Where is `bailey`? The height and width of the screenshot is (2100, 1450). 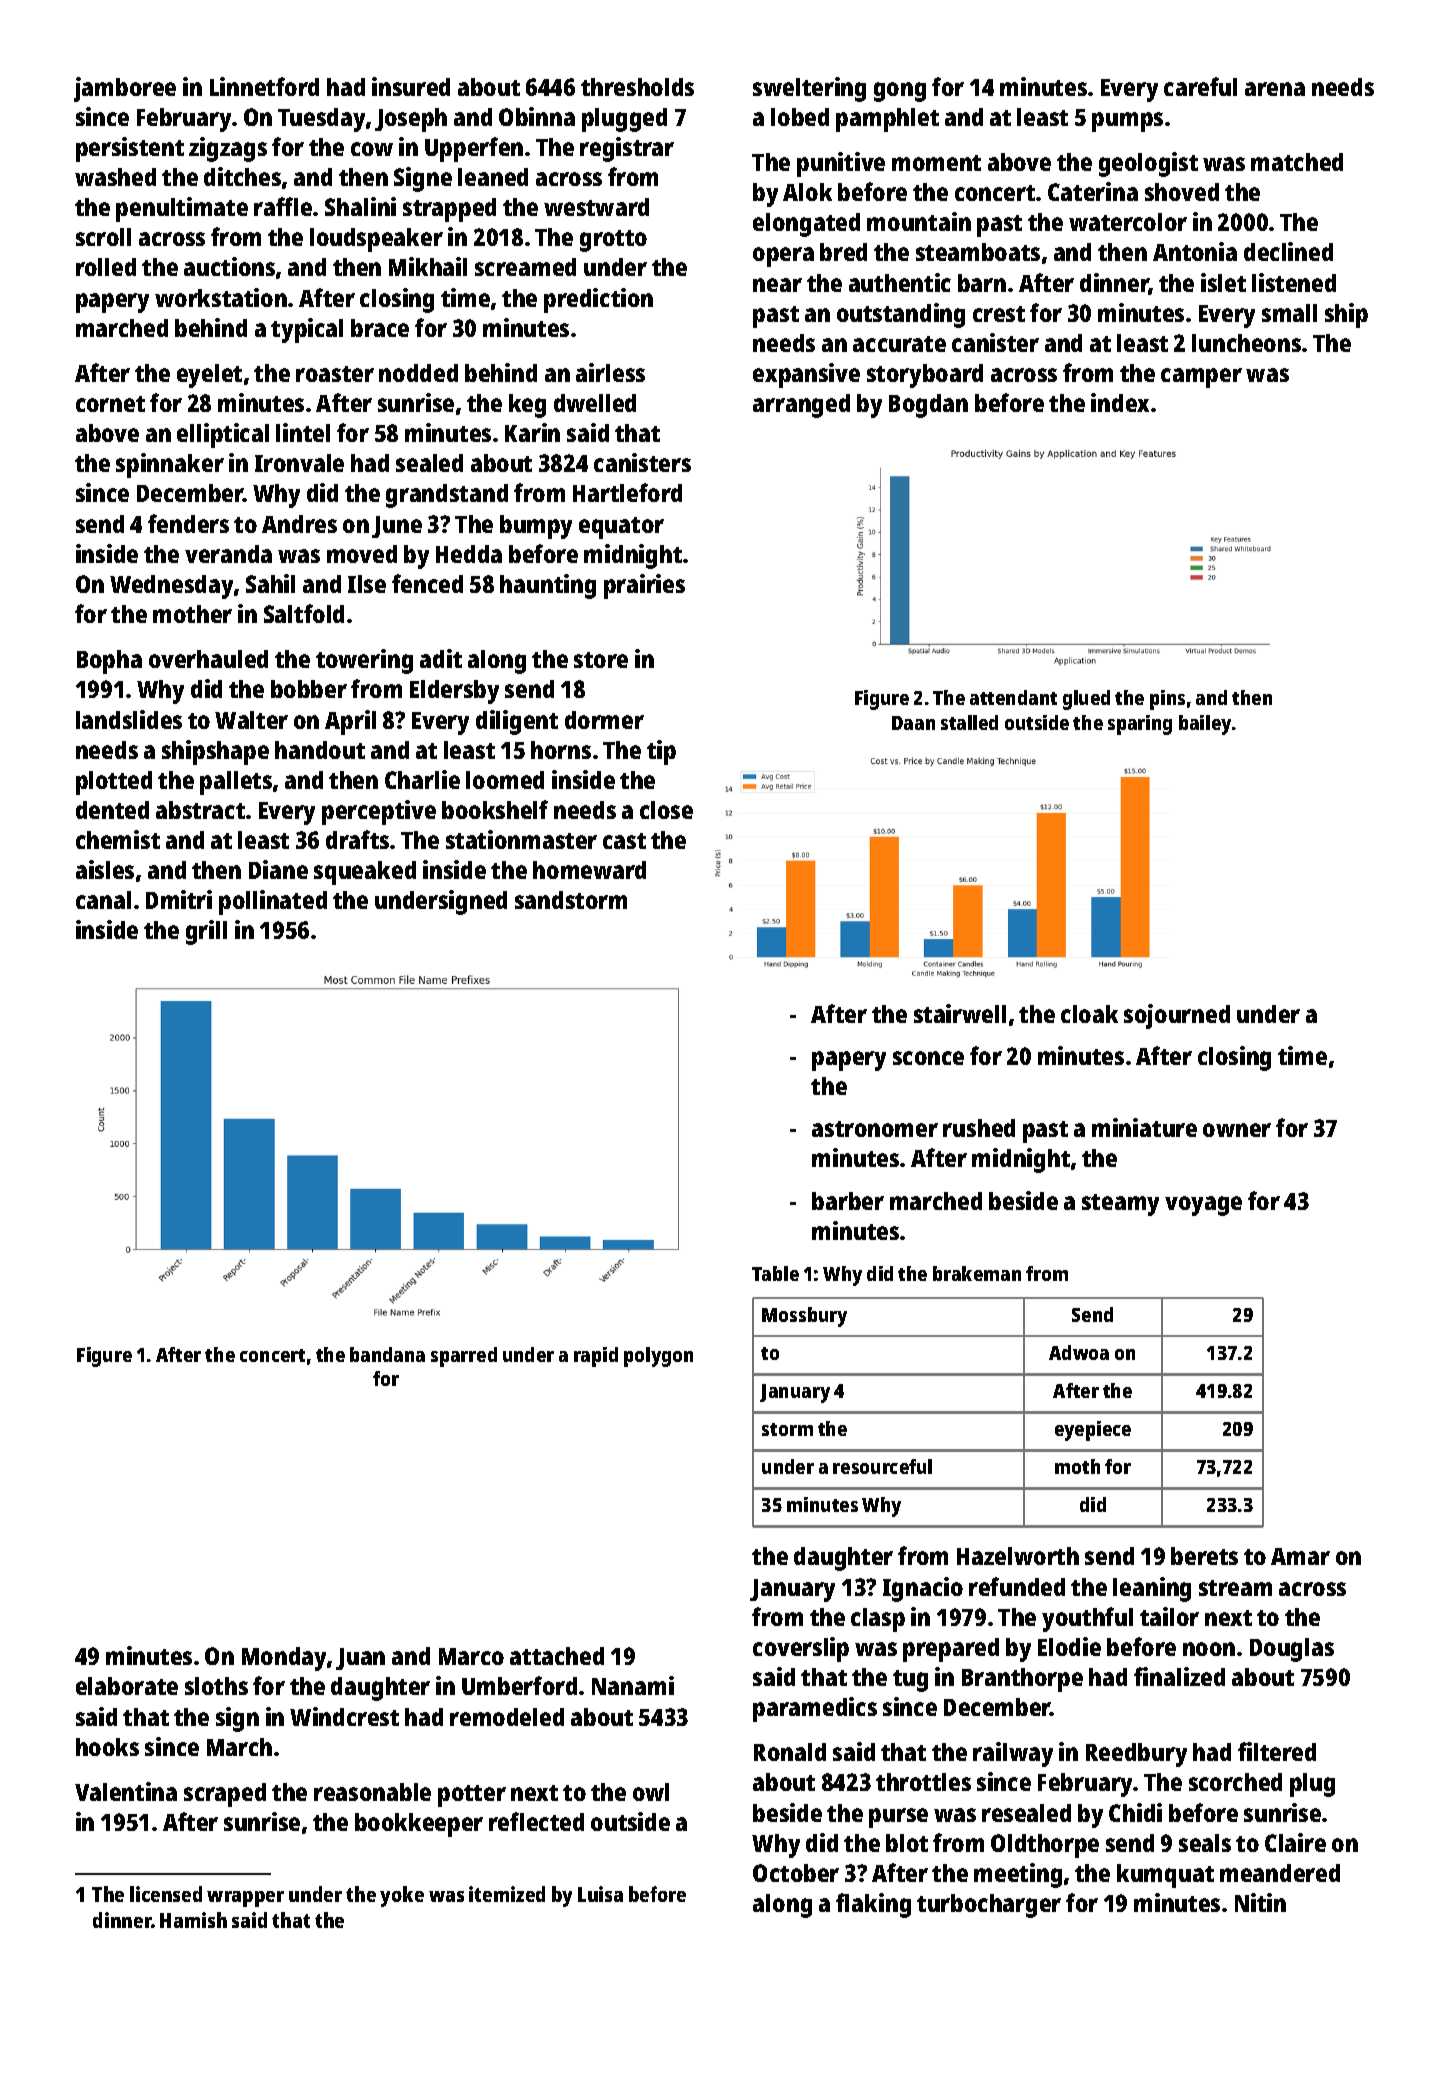
bailey is located at coordinates (1205, 725).
